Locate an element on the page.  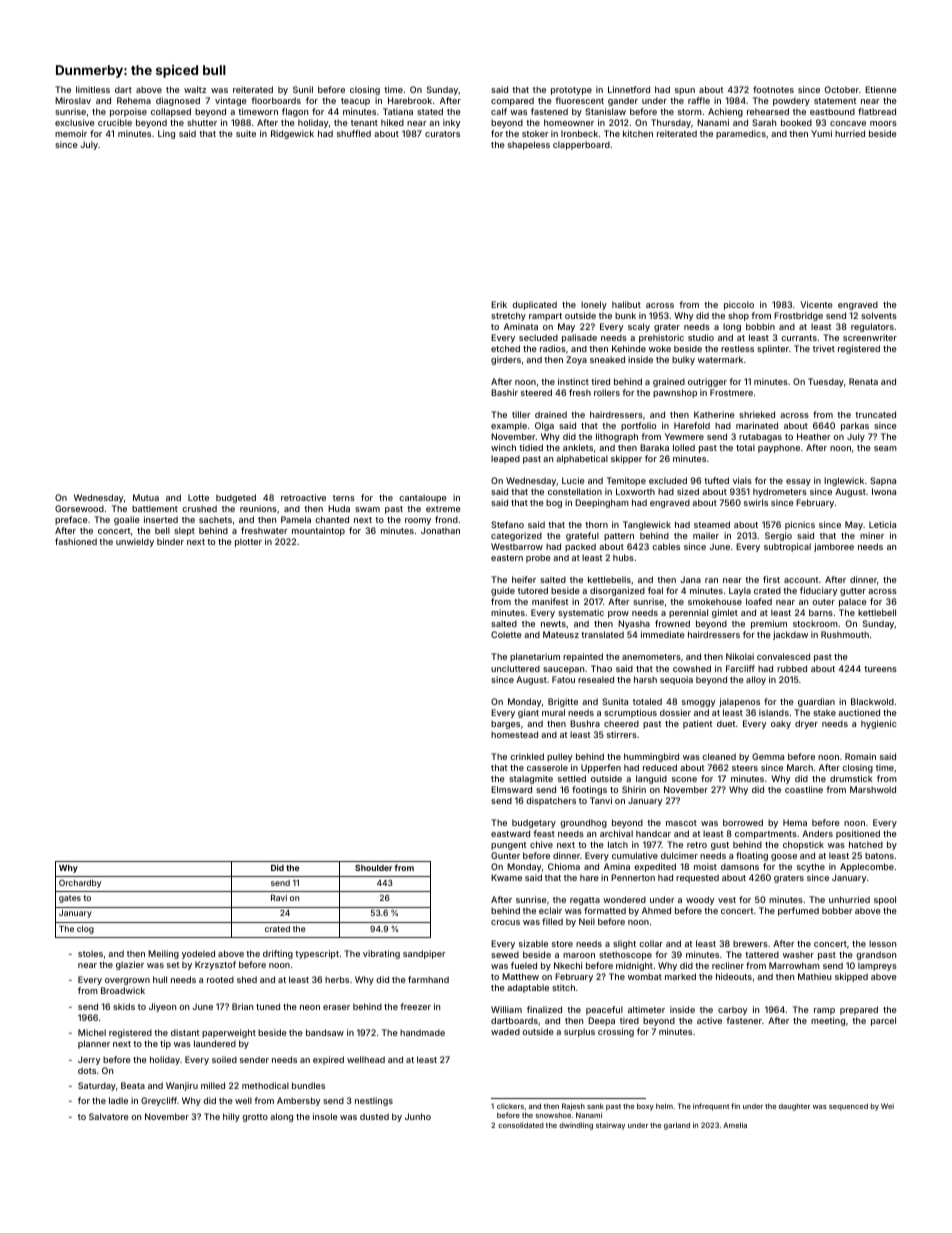
uncluttered is located at coordinates (515, 668).
